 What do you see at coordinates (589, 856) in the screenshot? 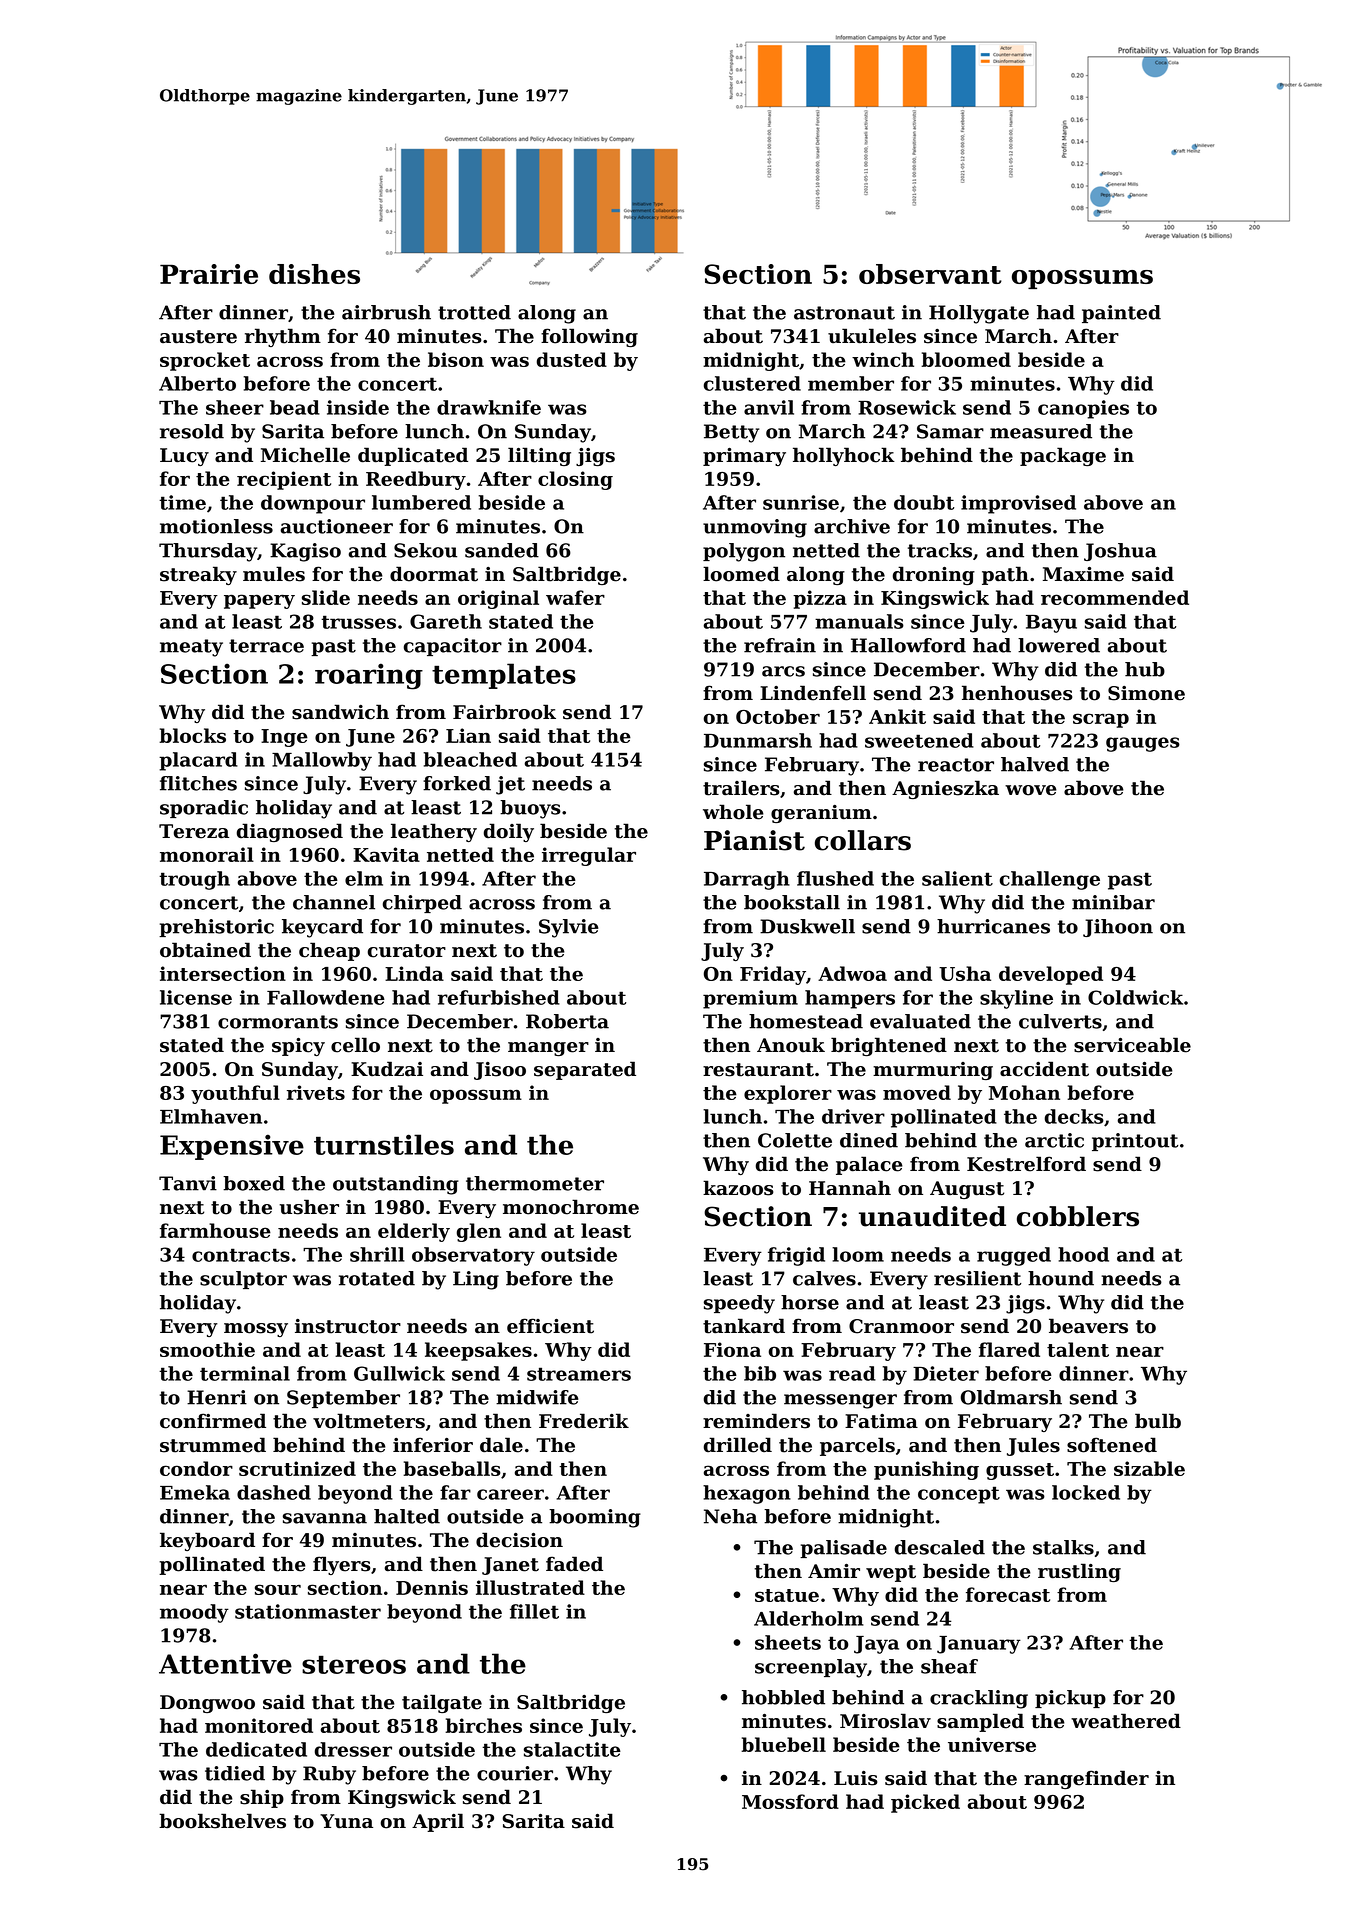
I see `irregular` at bounding box center [589, 856].
